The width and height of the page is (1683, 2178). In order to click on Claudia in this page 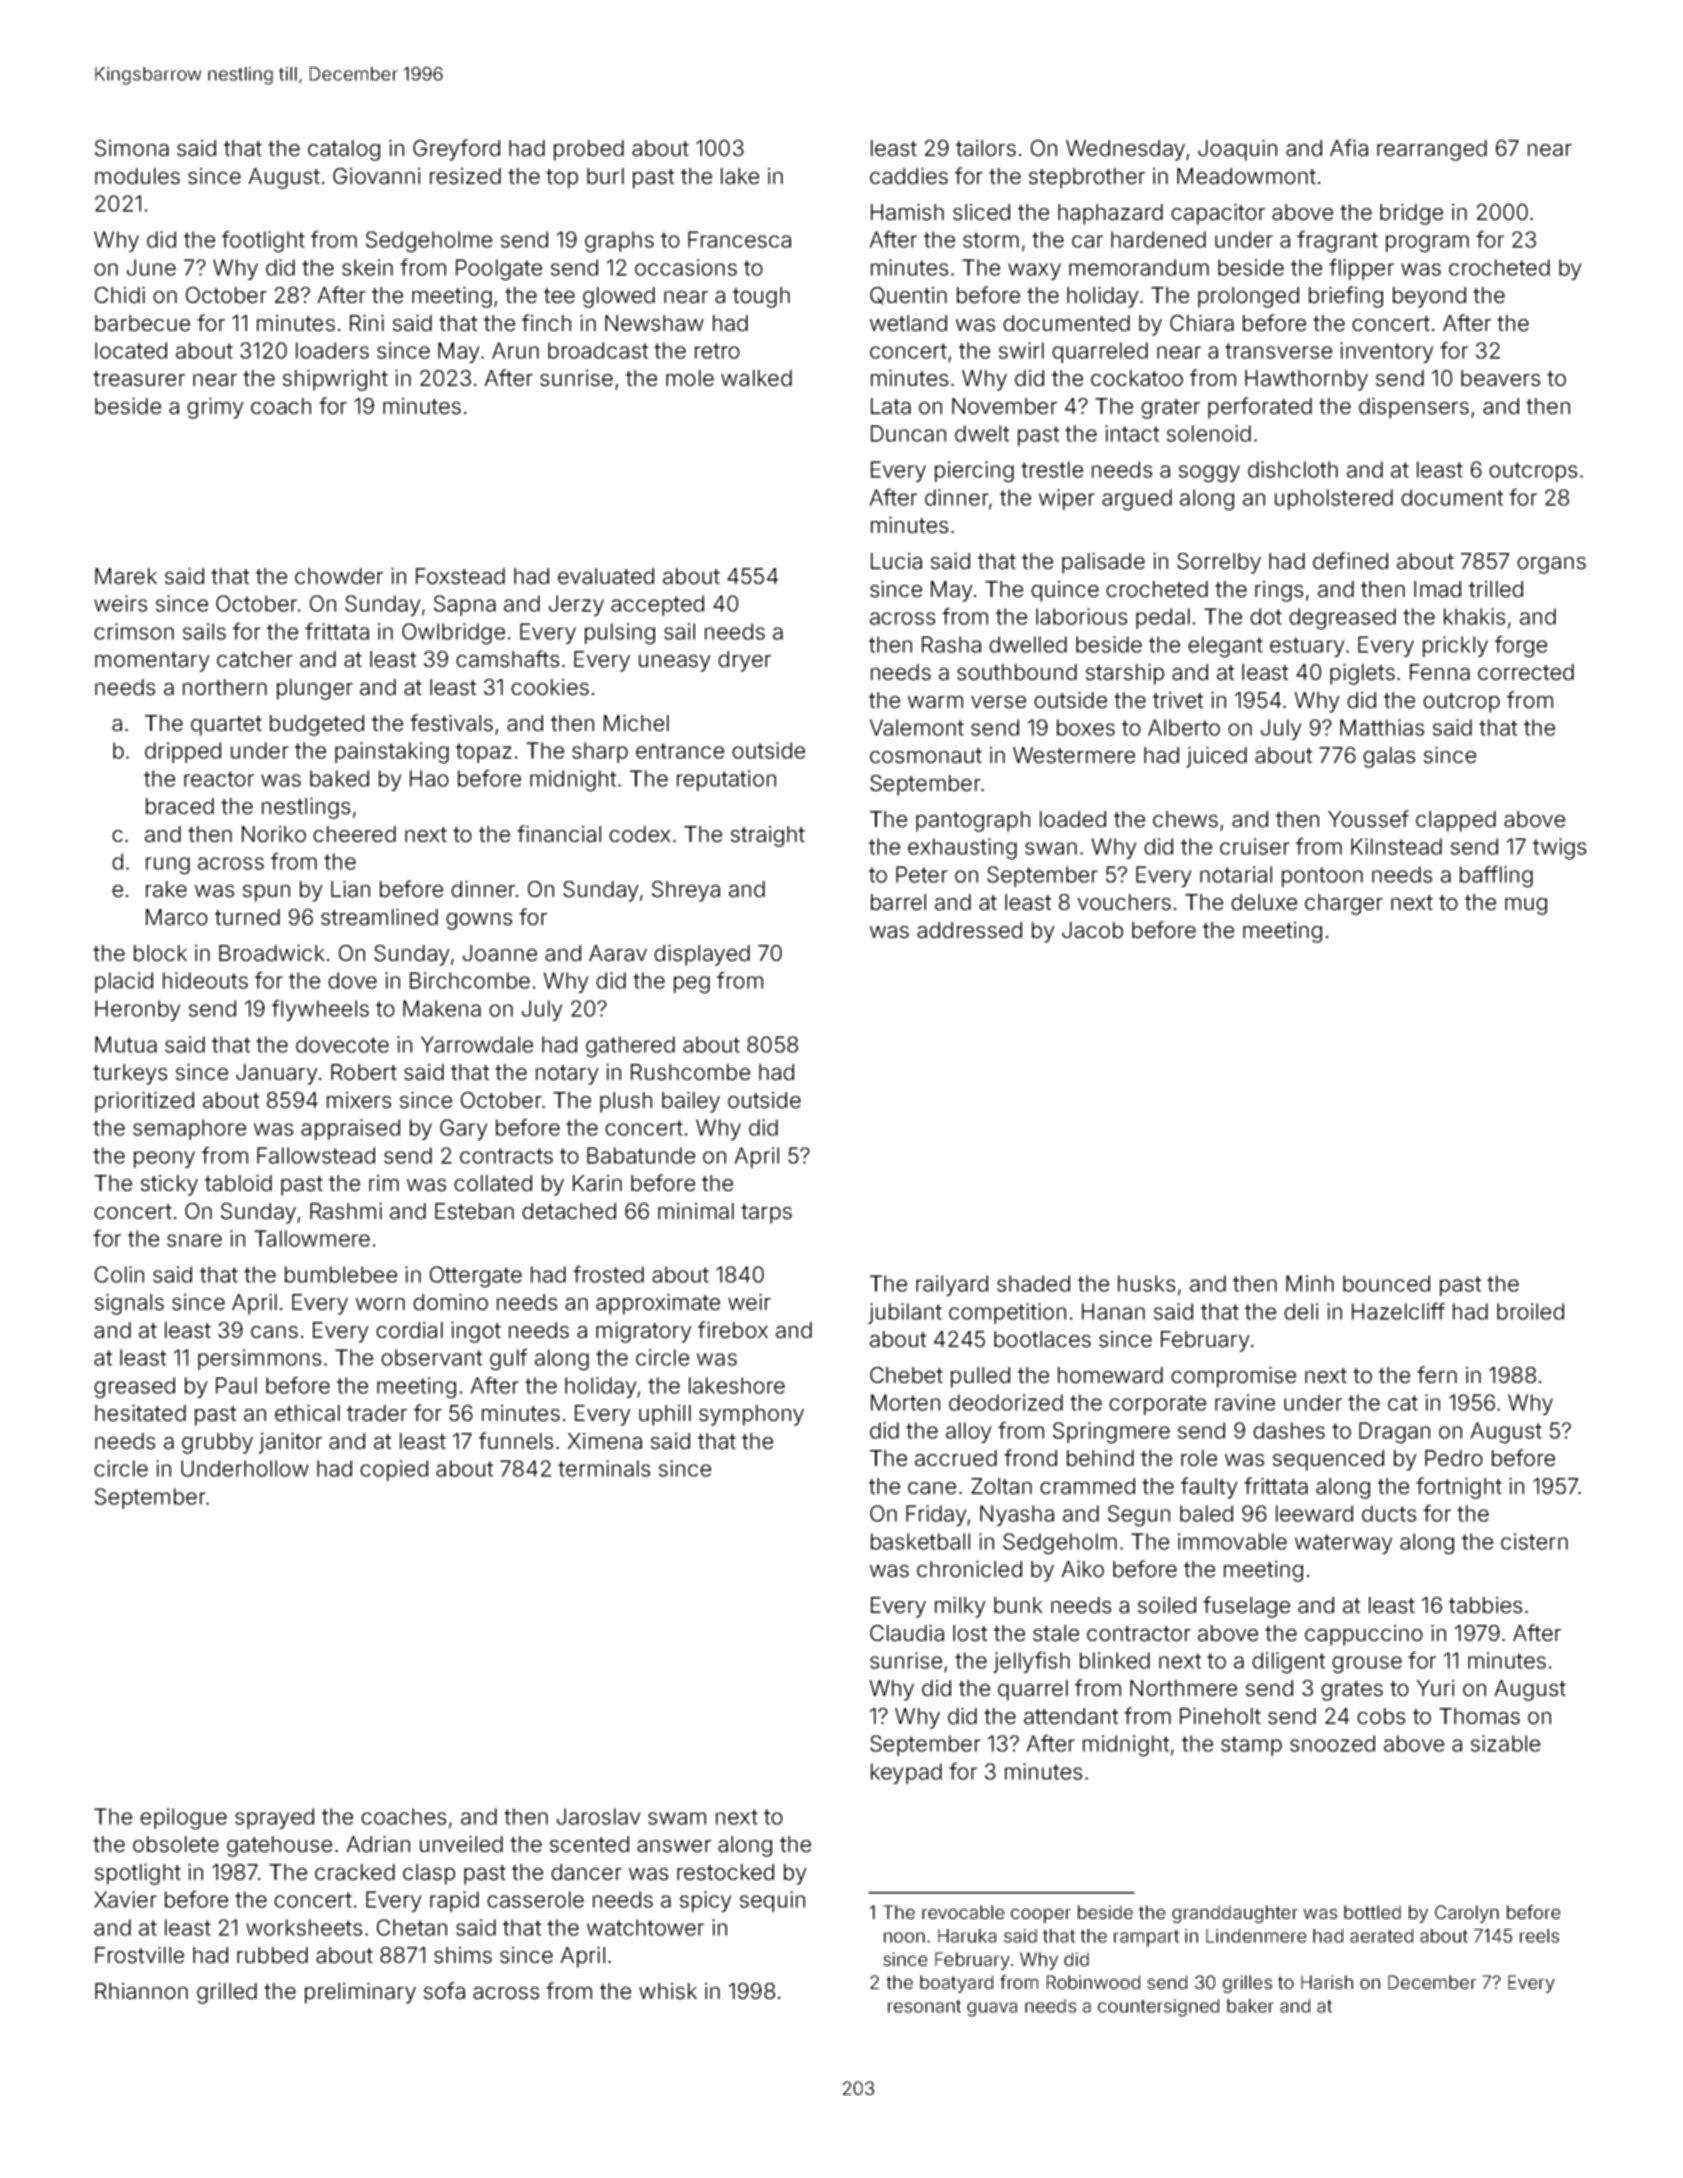, I will do `click(907, 1633)`.
